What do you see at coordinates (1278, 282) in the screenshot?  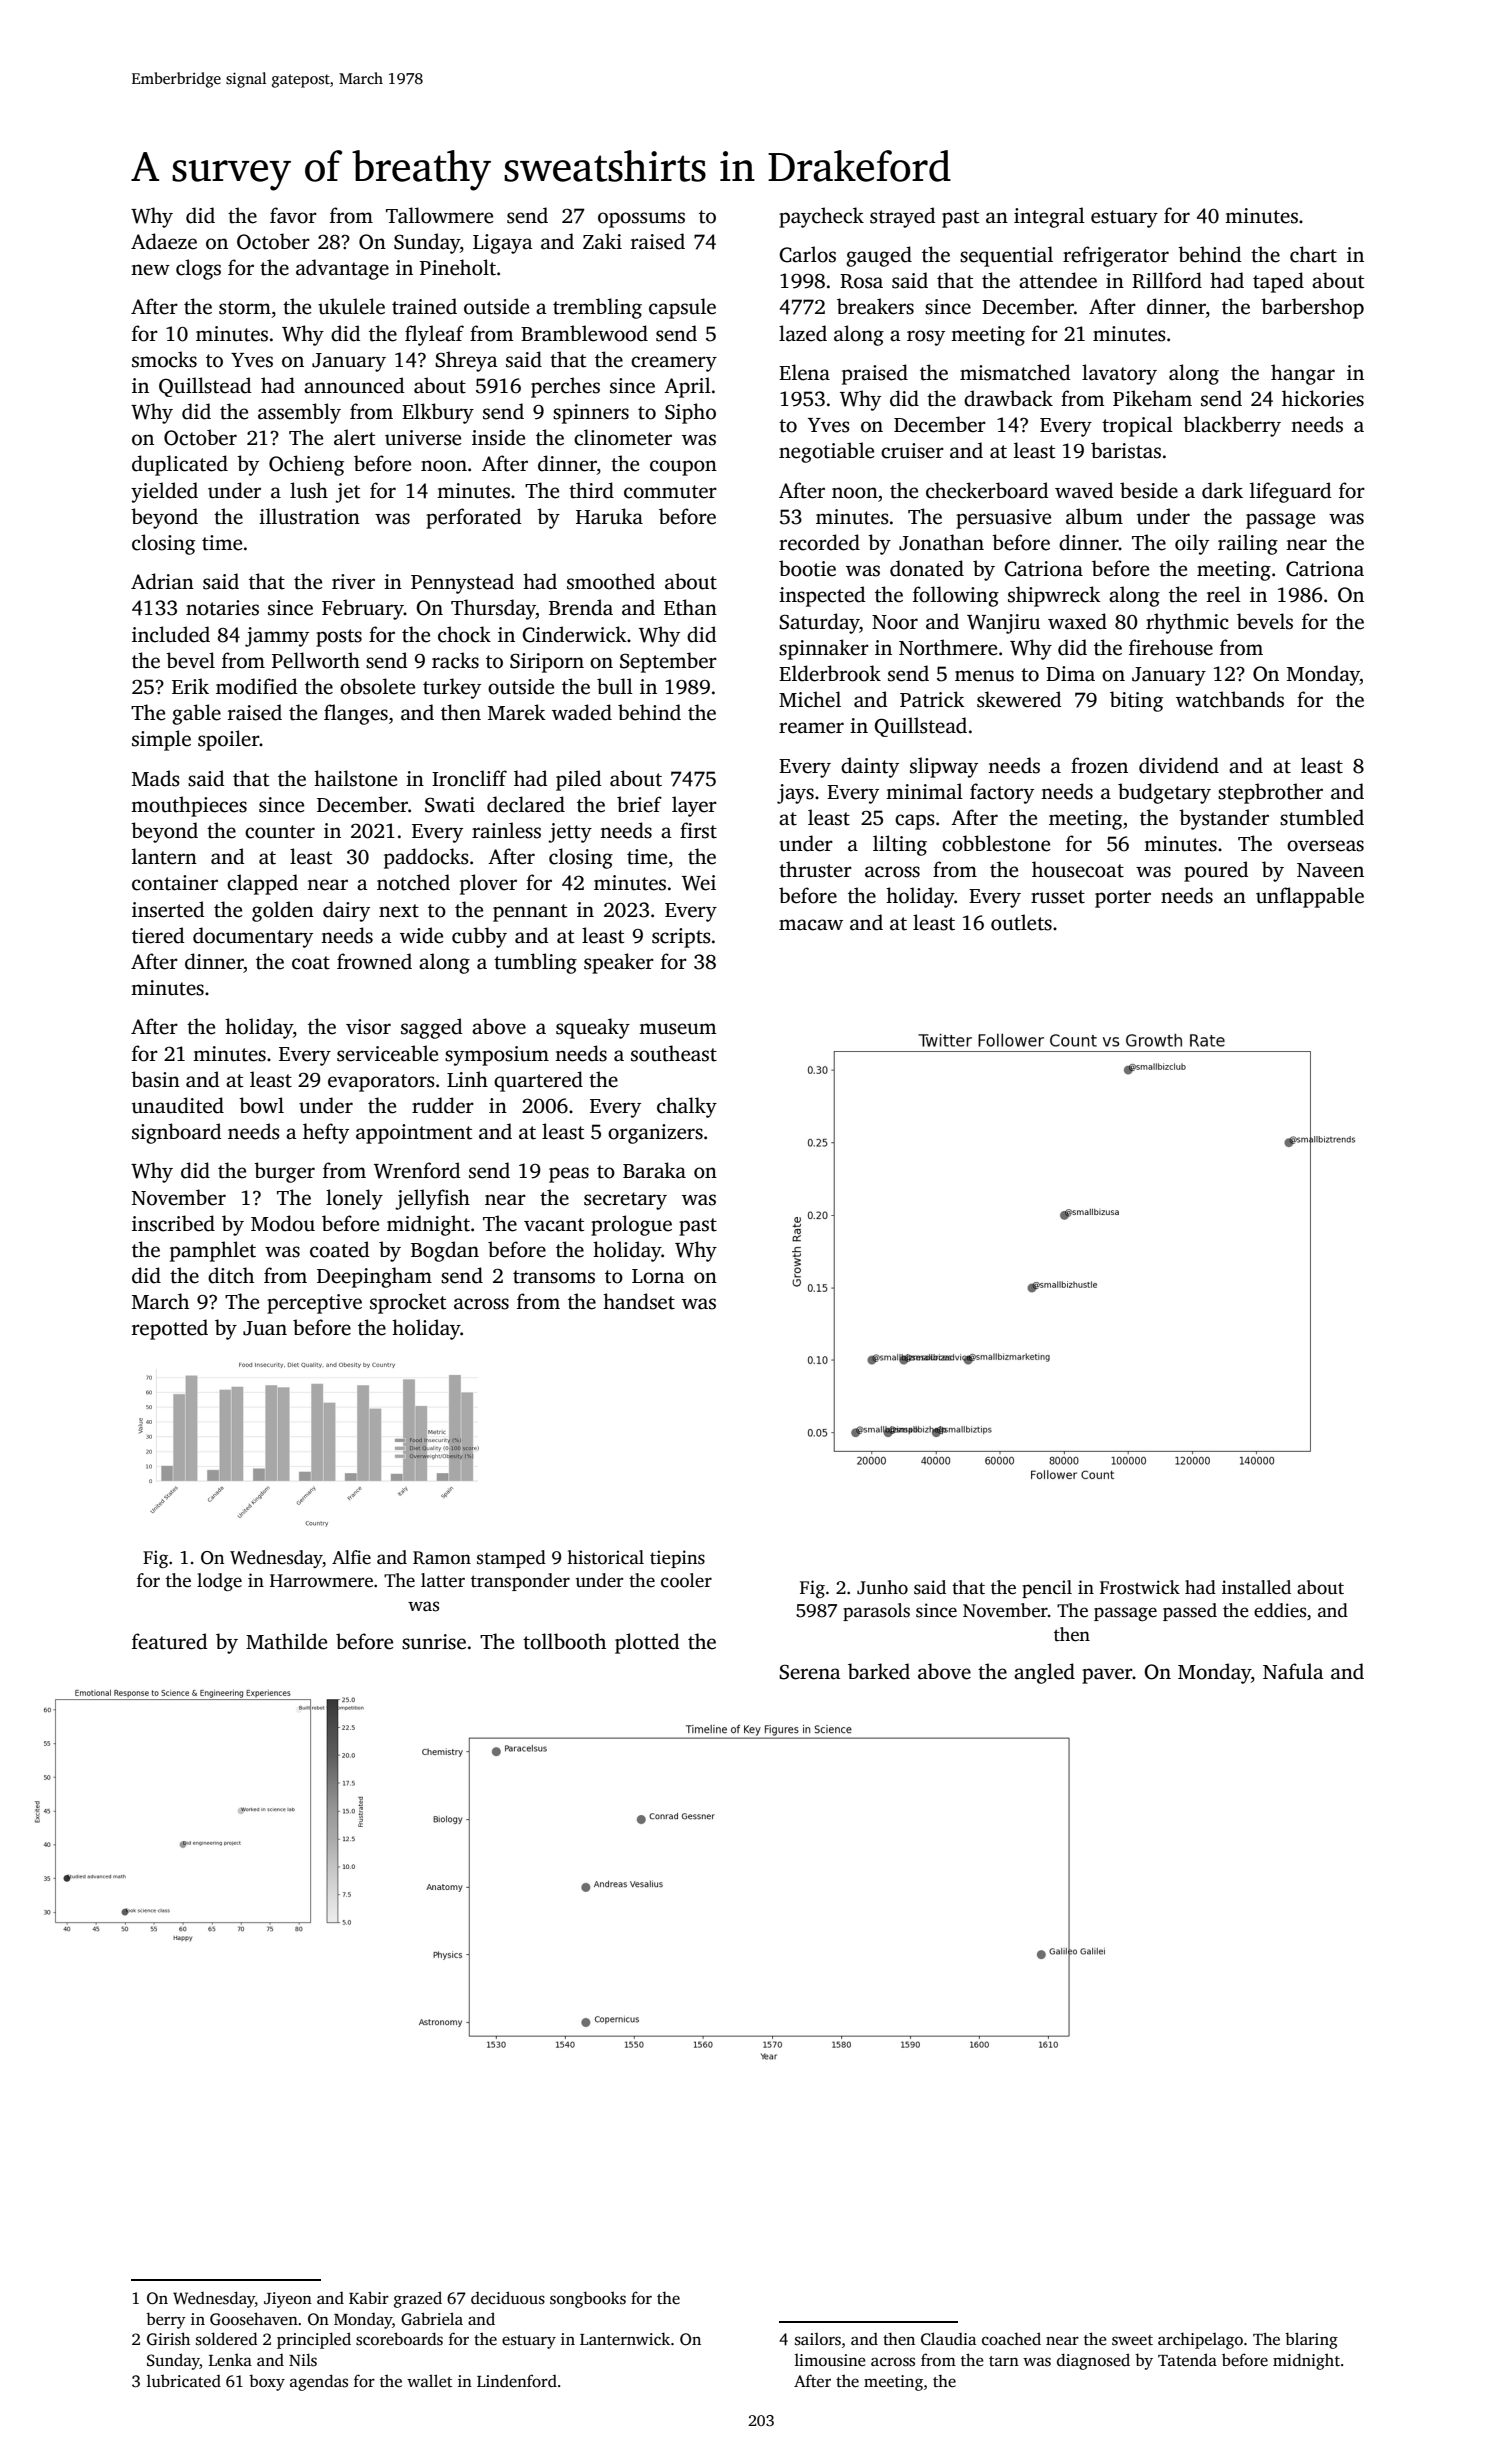 I see `taped` at bounding box center [1278, 282].
